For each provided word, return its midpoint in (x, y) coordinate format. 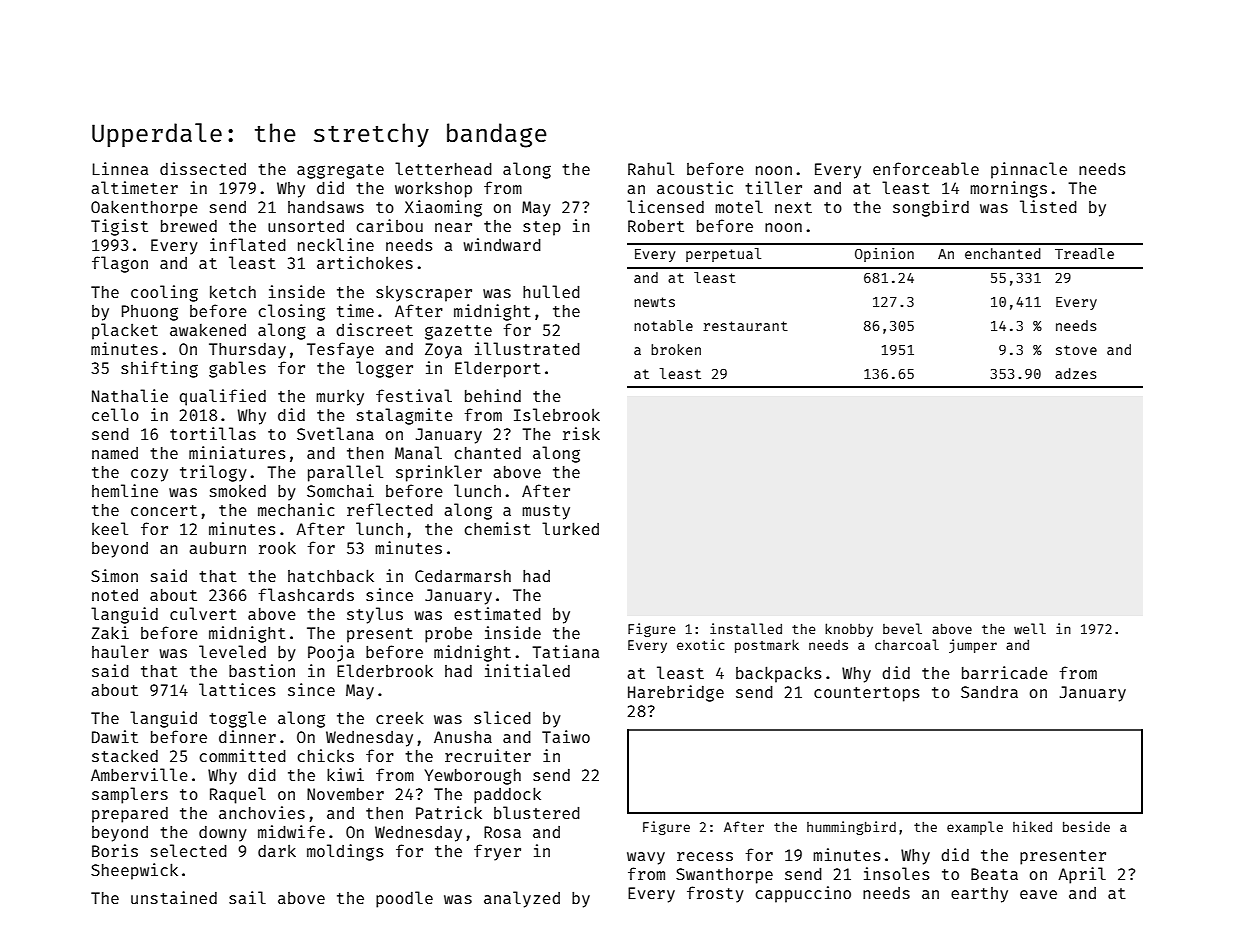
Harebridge (676, 693)
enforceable (926, 168)
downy (223, 834)
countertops (867, 694)
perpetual (723, 255)
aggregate (340, 171)
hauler (120, 651)
